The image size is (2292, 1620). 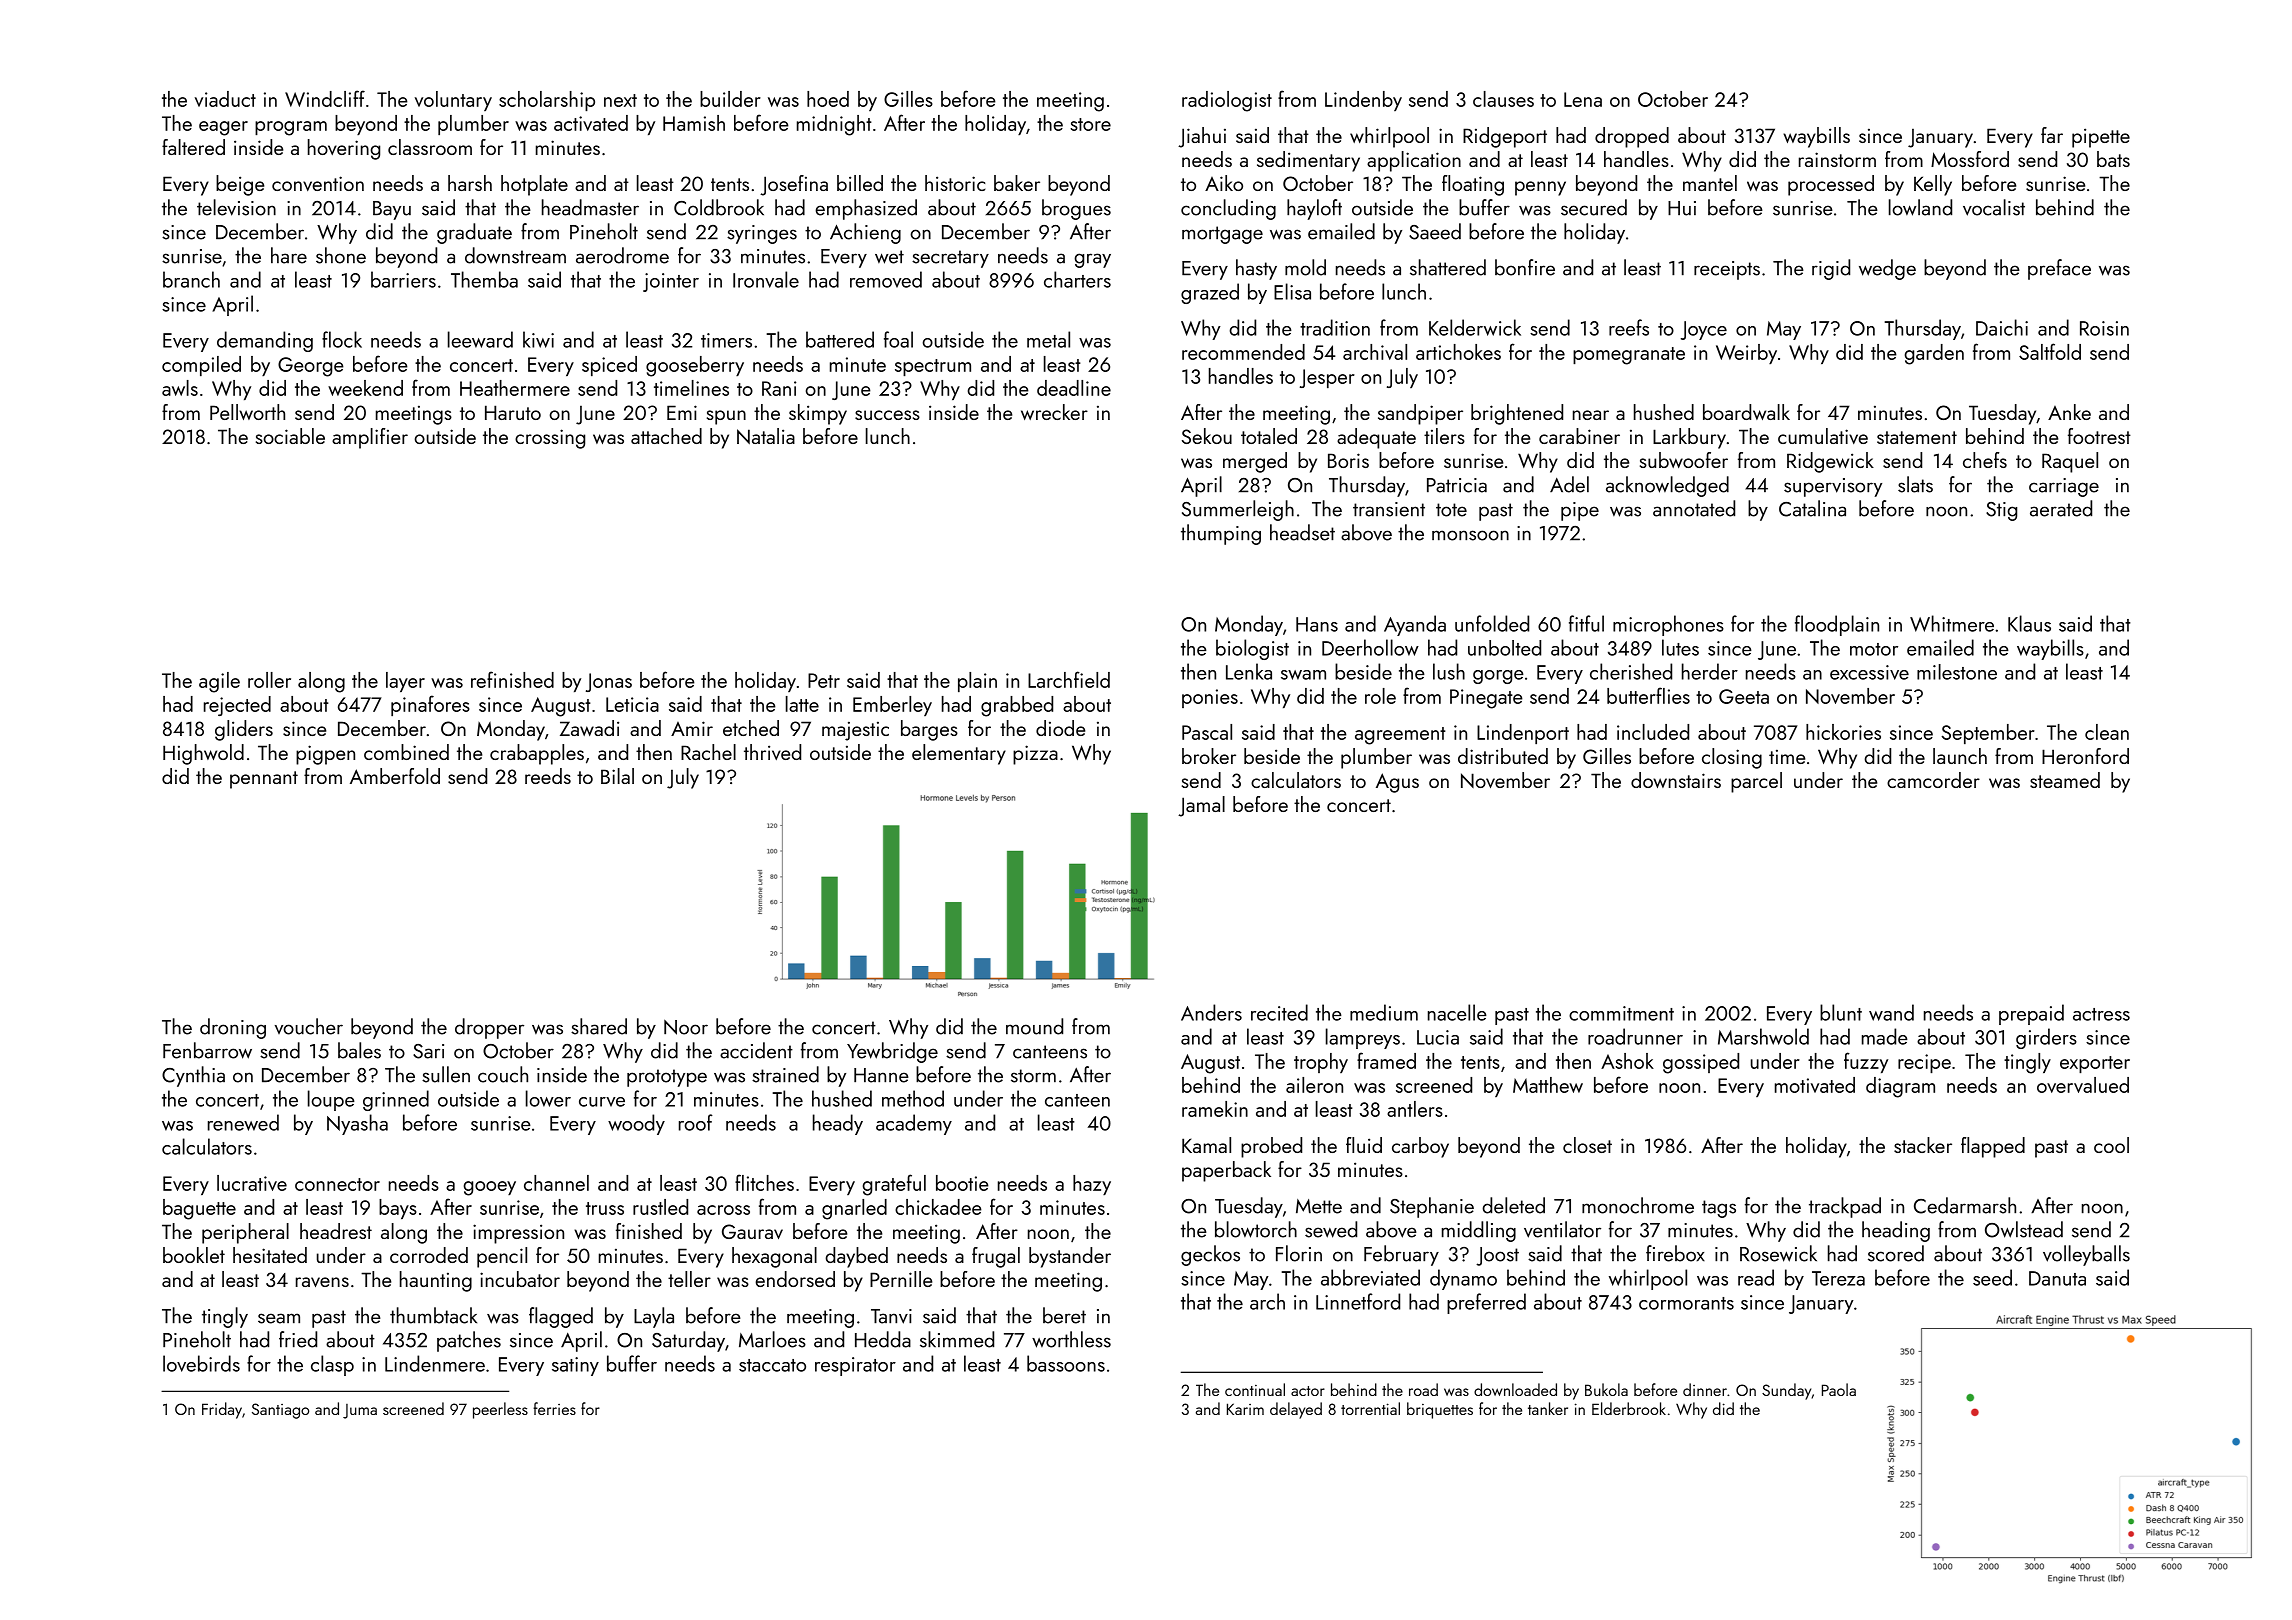 I want to click on battered, so click(x=840, y=339).
